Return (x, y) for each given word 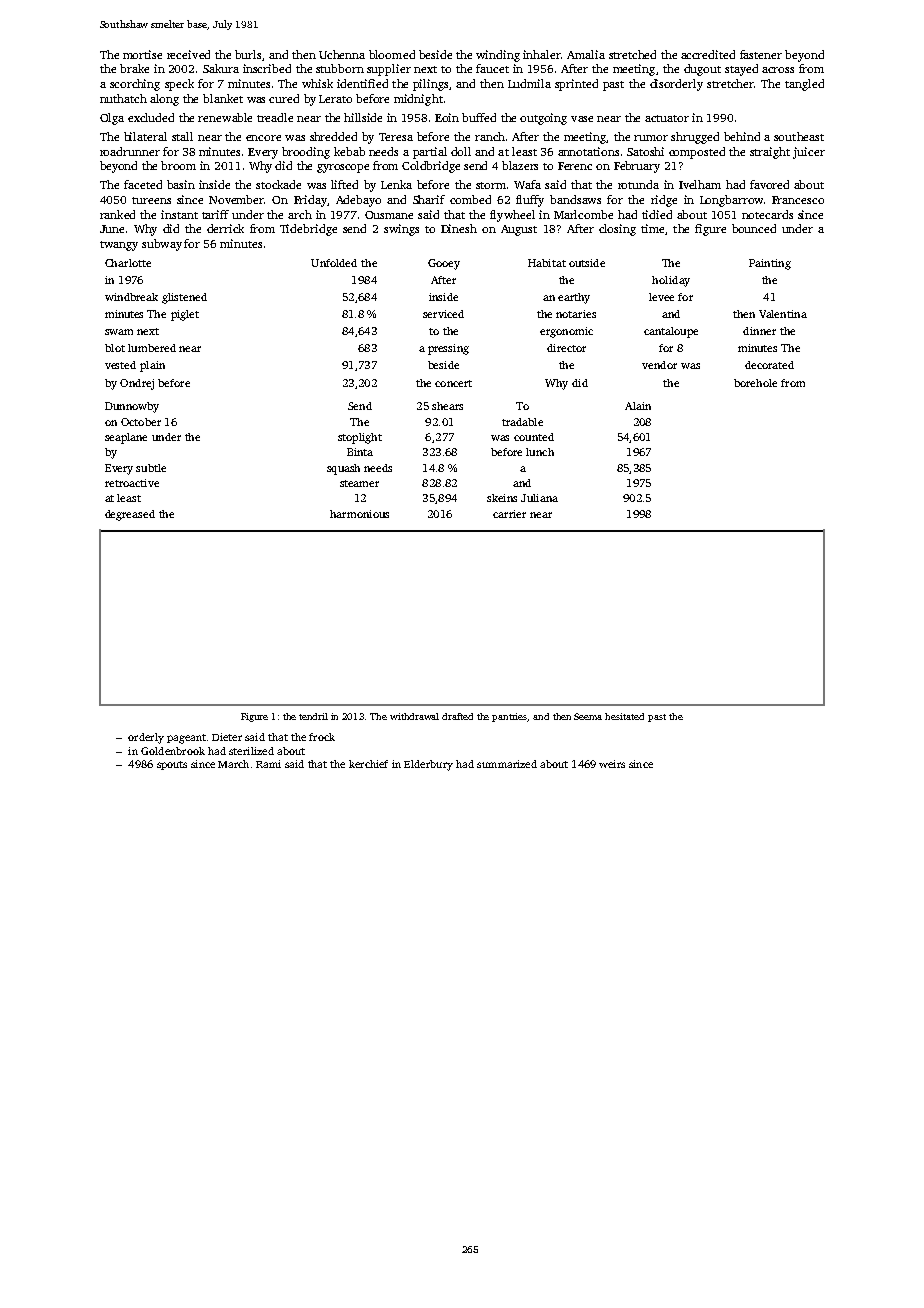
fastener (761, 54)
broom (178, 165)
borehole (755, 383)
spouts (172, 765)
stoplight (360, 438)
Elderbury (428, 765)
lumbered (152, 348)
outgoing (543, 119)
